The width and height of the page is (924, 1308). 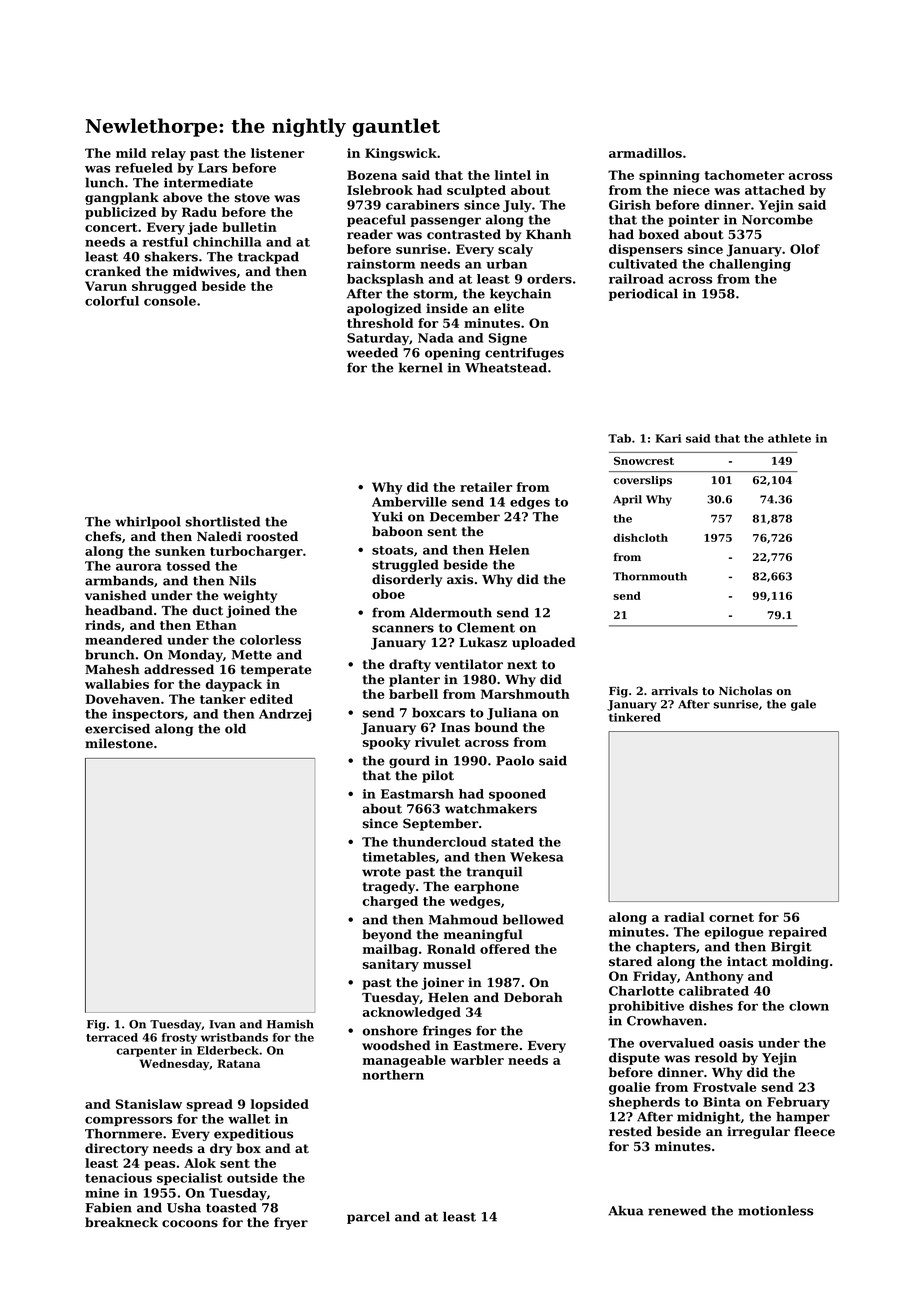 I want to click on Norcombe, so click(x=777, y=219).
